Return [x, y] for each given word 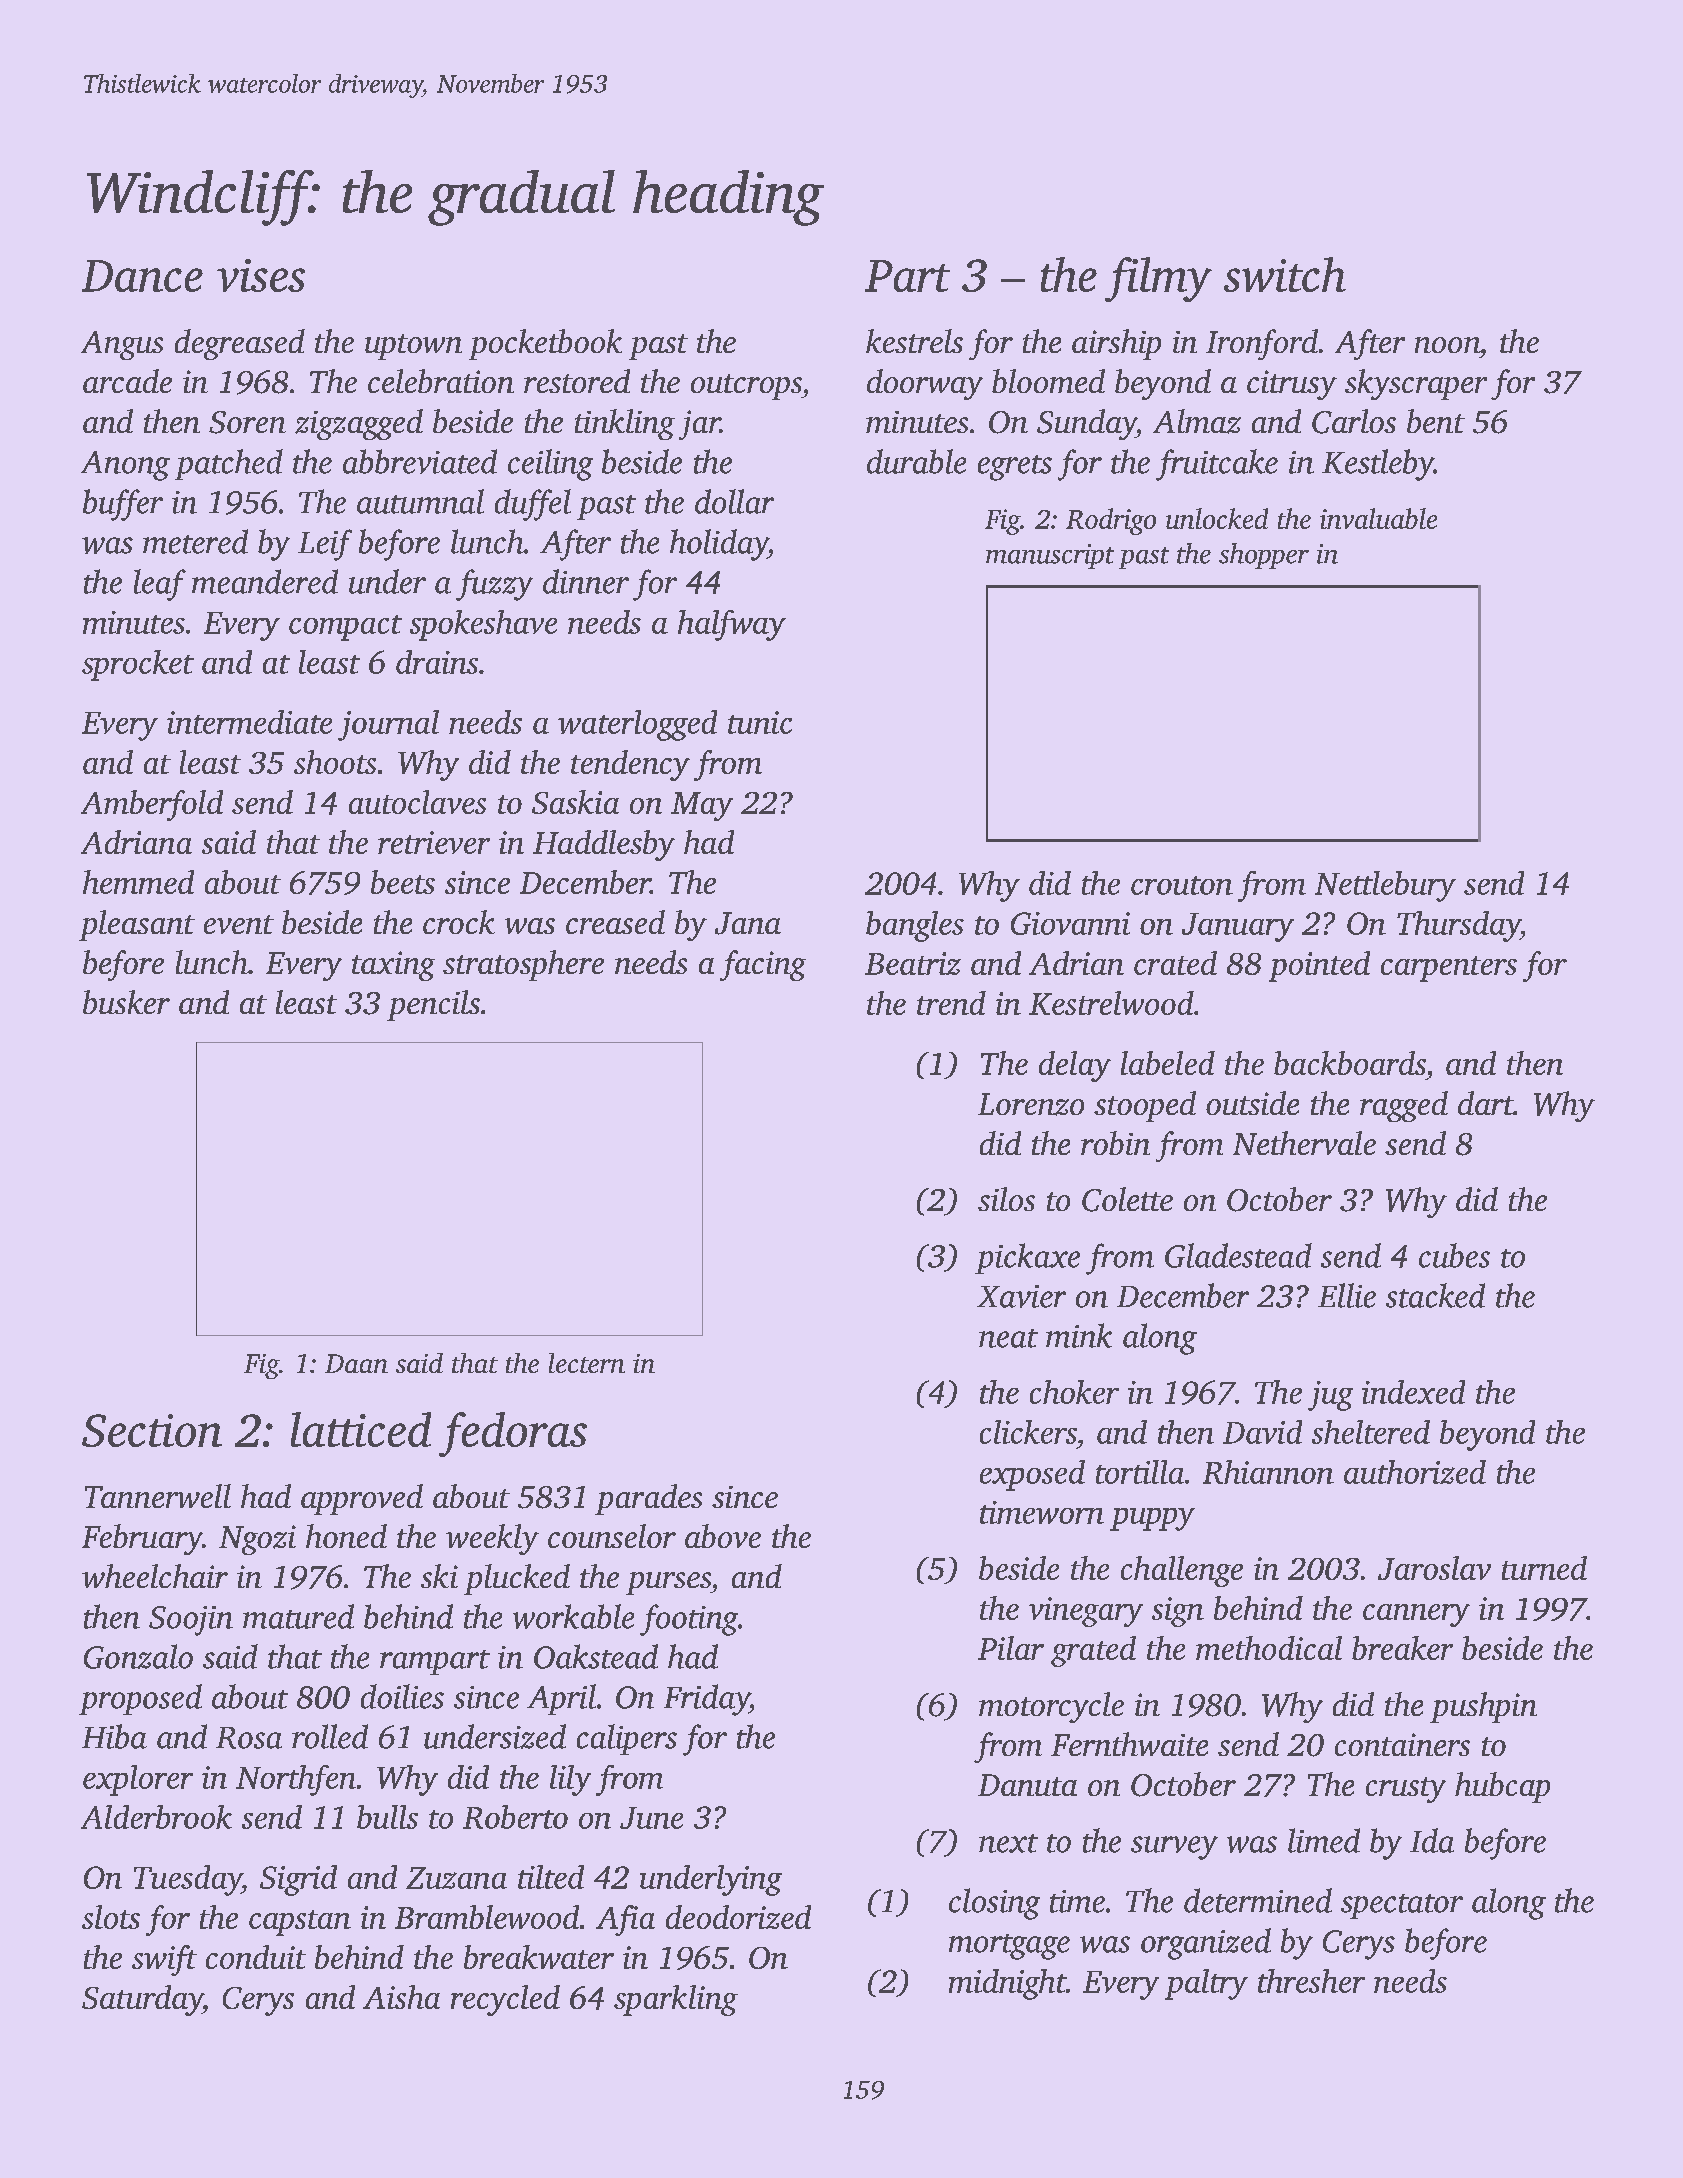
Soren [247, 422]
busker [126, 1002]
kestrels [914, 341]
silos [1006, 1199]
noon [1447, 345]
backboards [1350, 1063]
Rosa [249, 1738]
